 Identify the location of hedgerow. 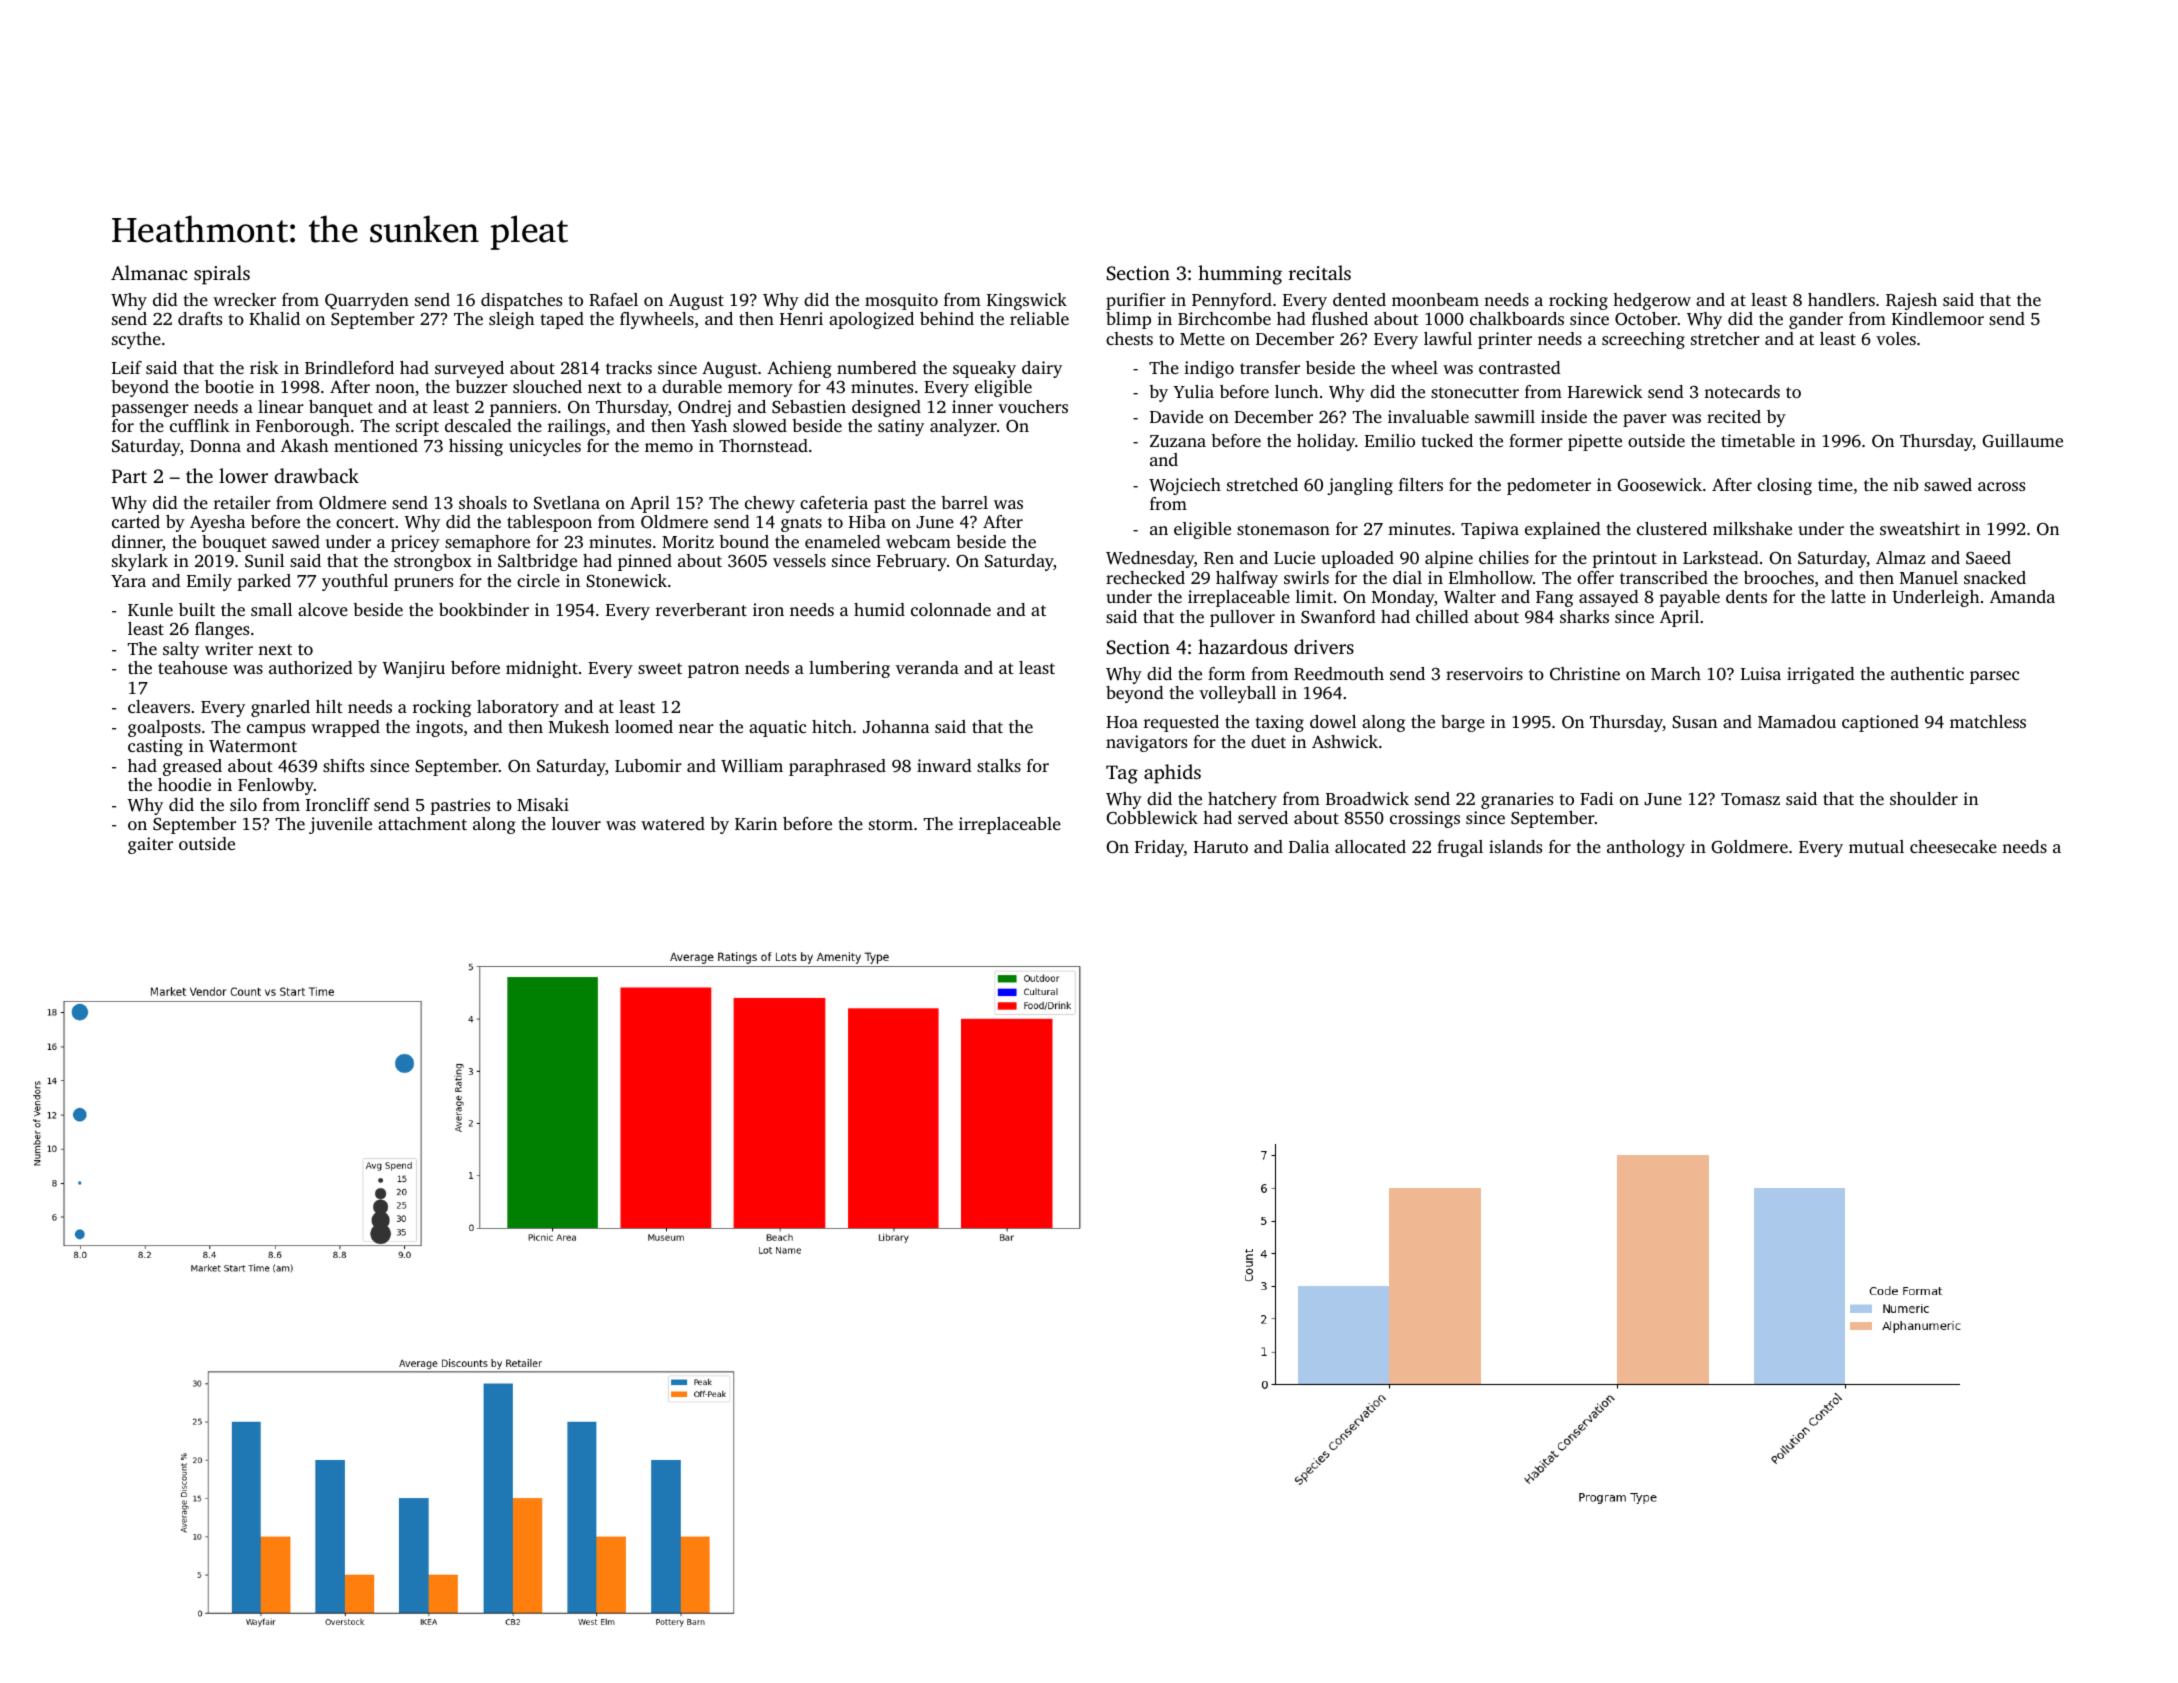
(1652, 301).
